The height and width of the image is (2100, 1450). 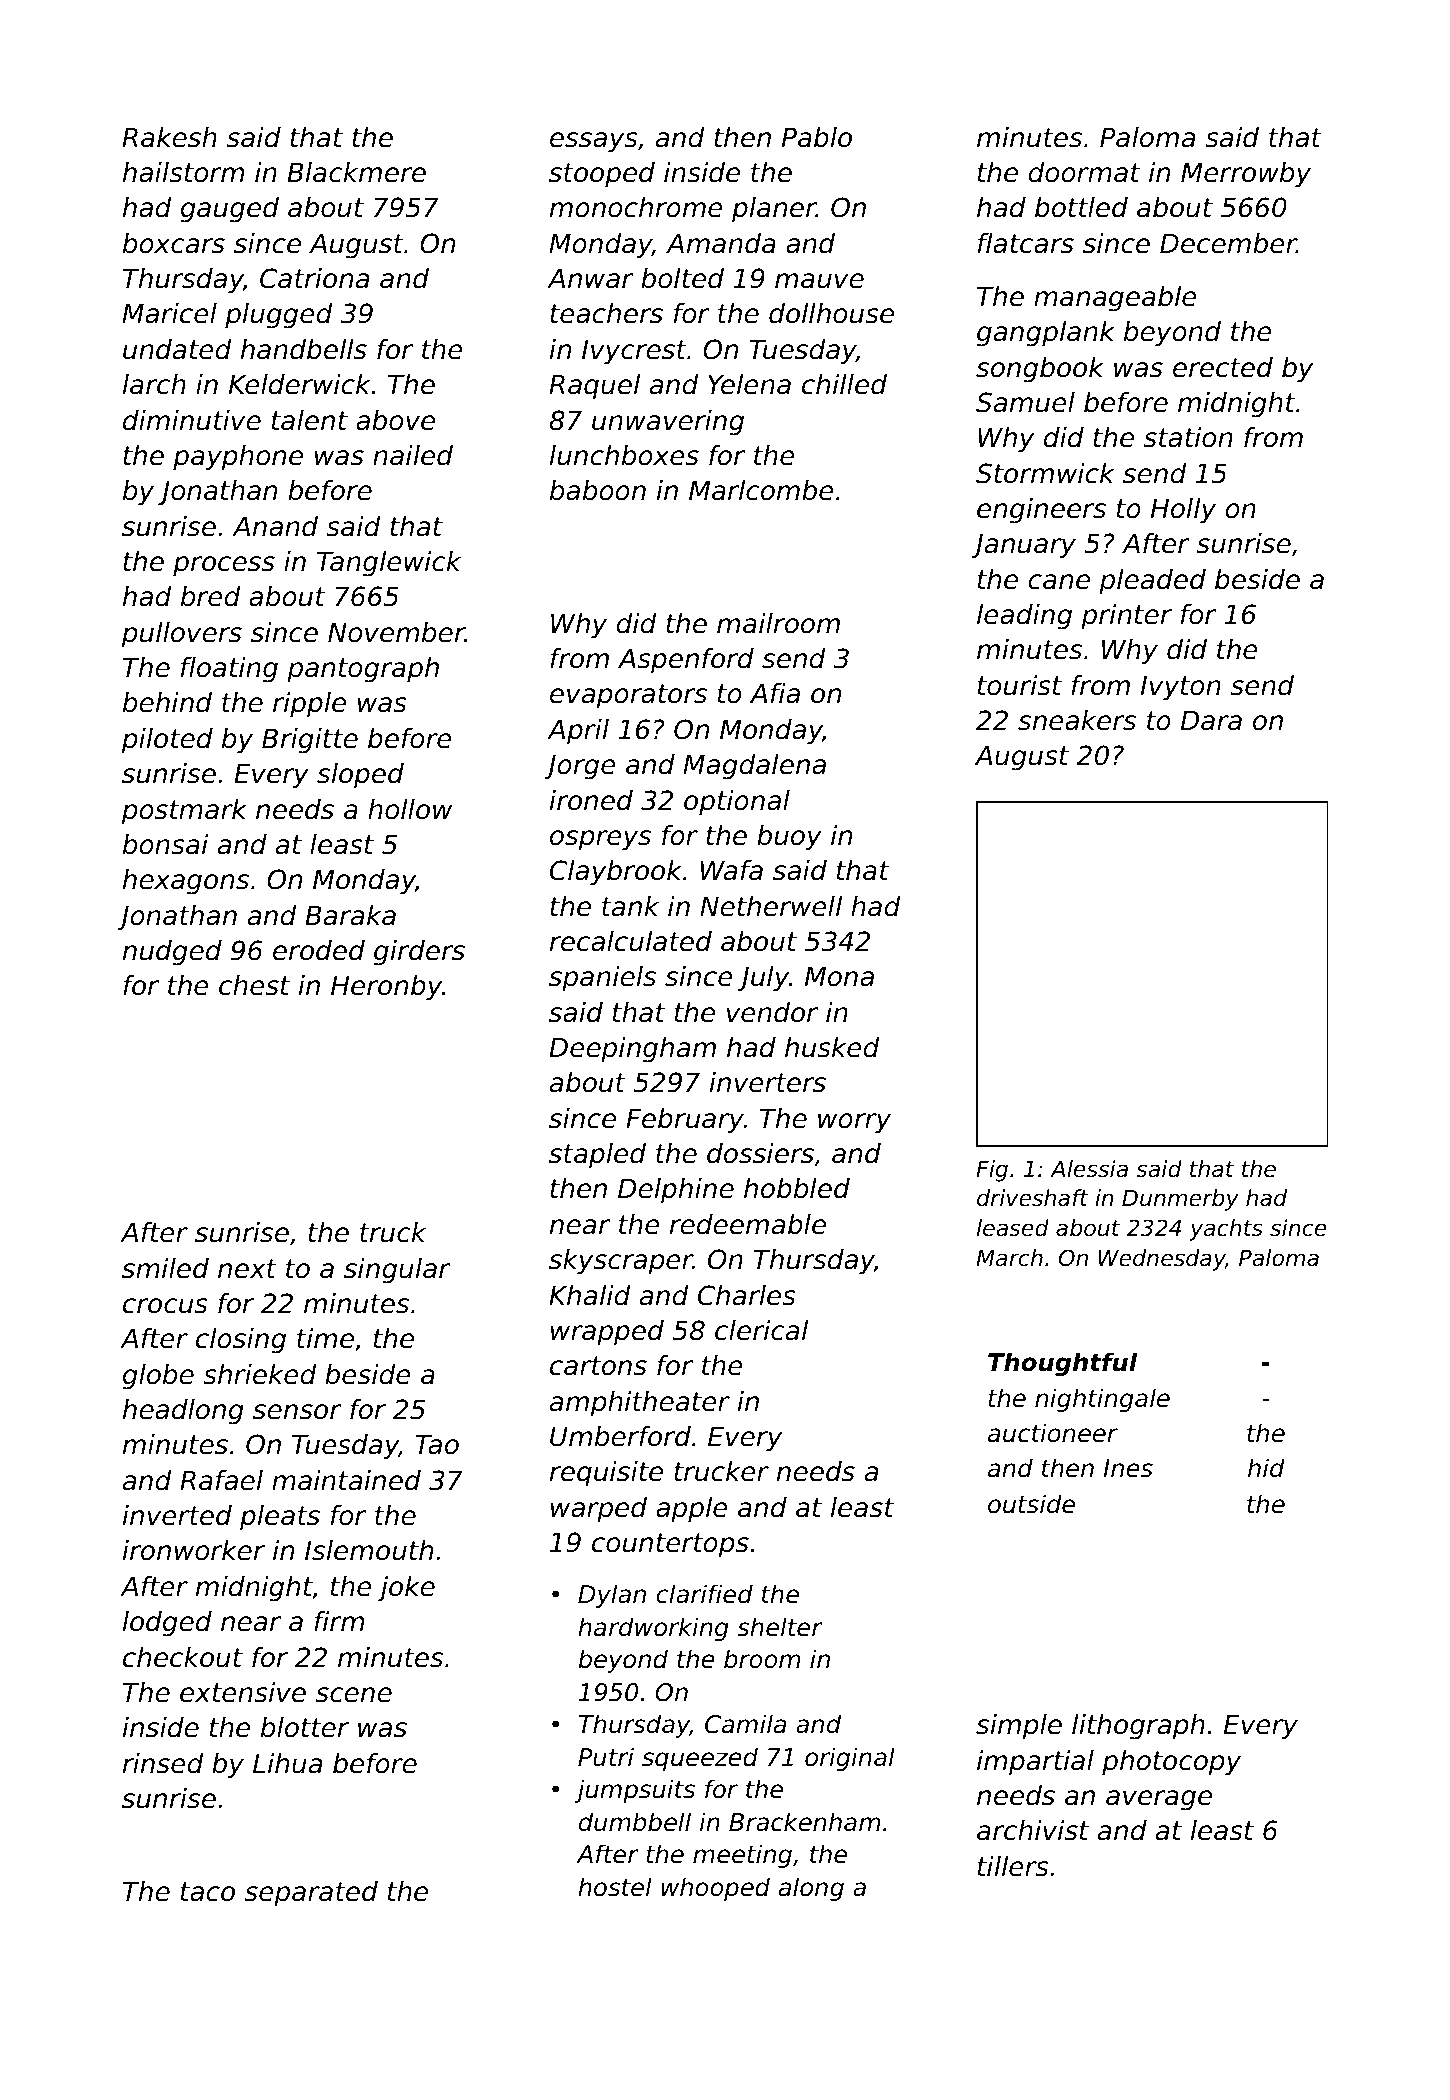 What do you see at coordinates (183, 1657) in the image?
I see `checkout` at bounding box center [183, 1657].
